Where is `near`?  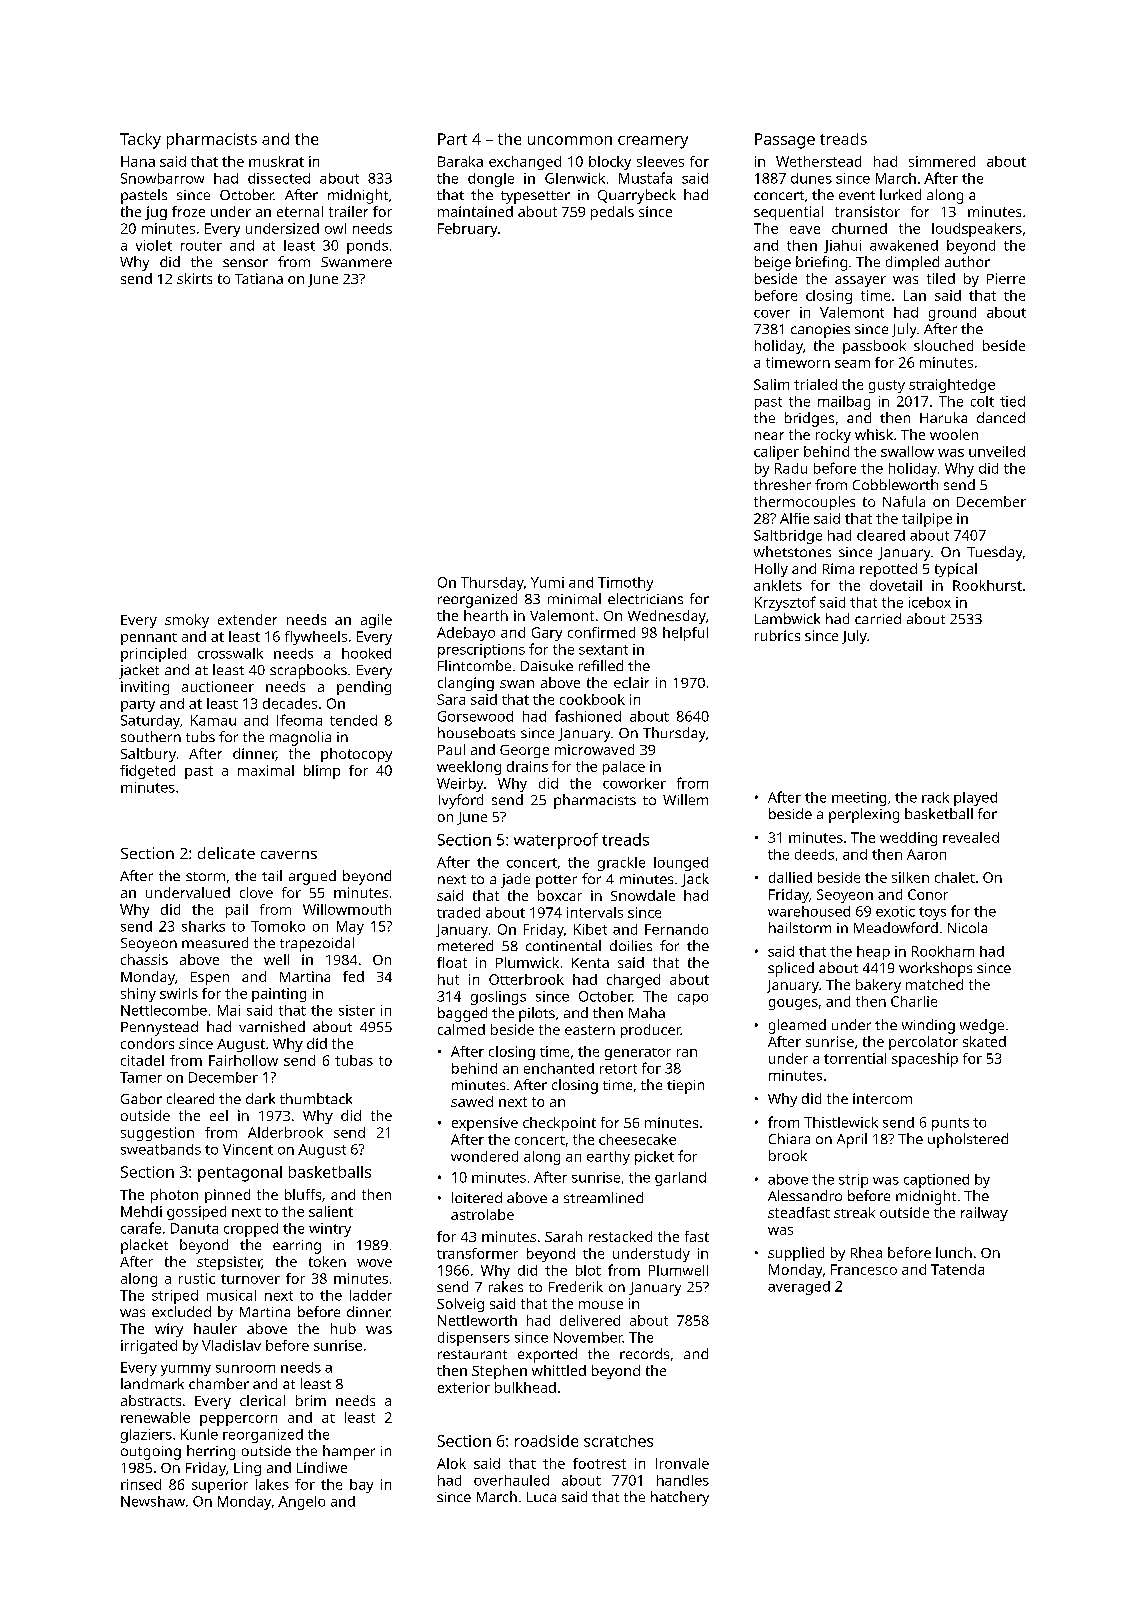 near is located at coordinates (769, 436).
